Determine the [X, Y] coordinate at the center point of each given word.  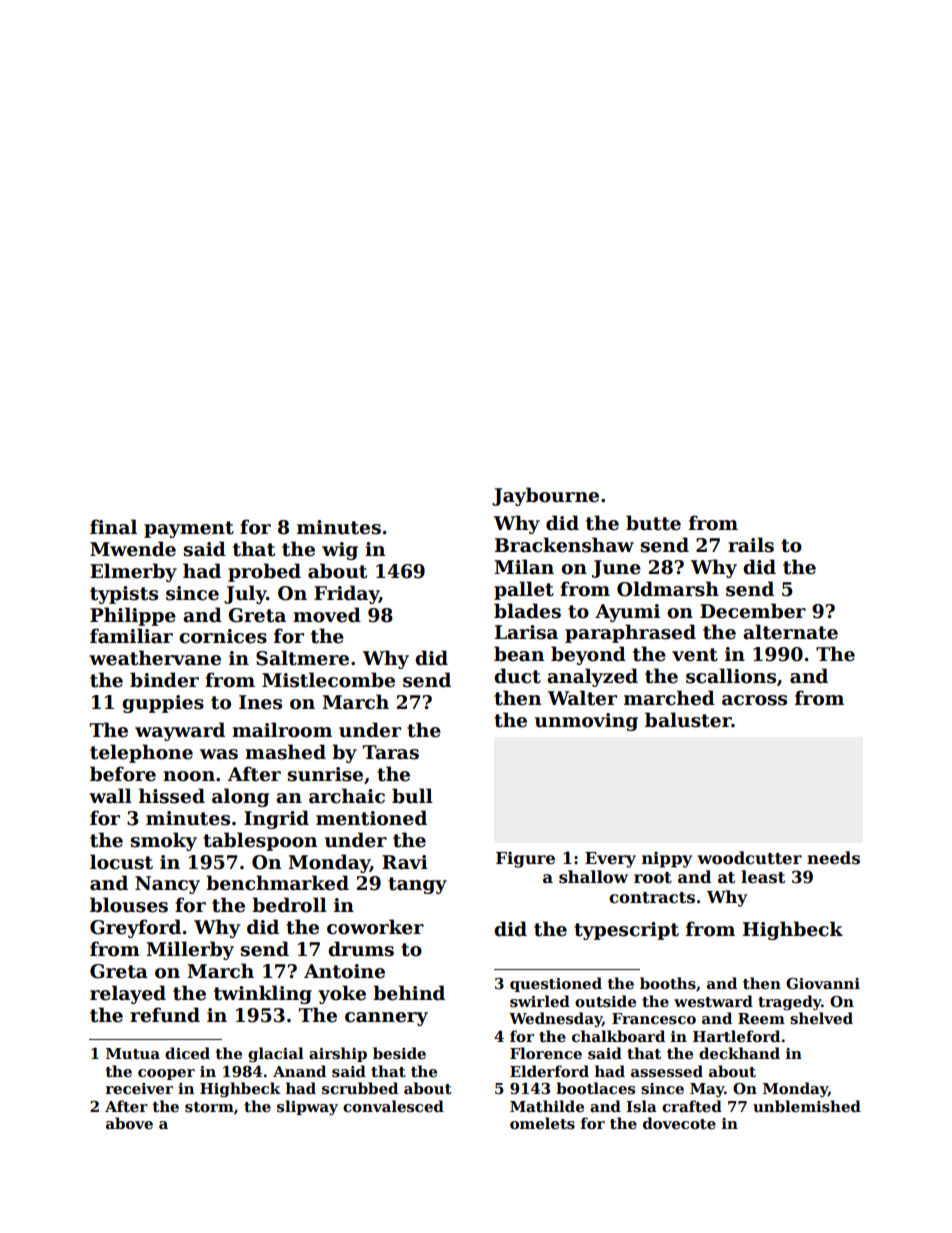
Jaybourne [545, 496]
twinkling [263, 994]
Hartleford [736, 1036]
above [129, 1123]
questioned [556, 984]
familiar [131, 636]
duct [517, 676]
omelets [542, 1123]
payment [189, 529]
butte [653, 523]
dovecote [679, 1123]
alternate [790, 632]
